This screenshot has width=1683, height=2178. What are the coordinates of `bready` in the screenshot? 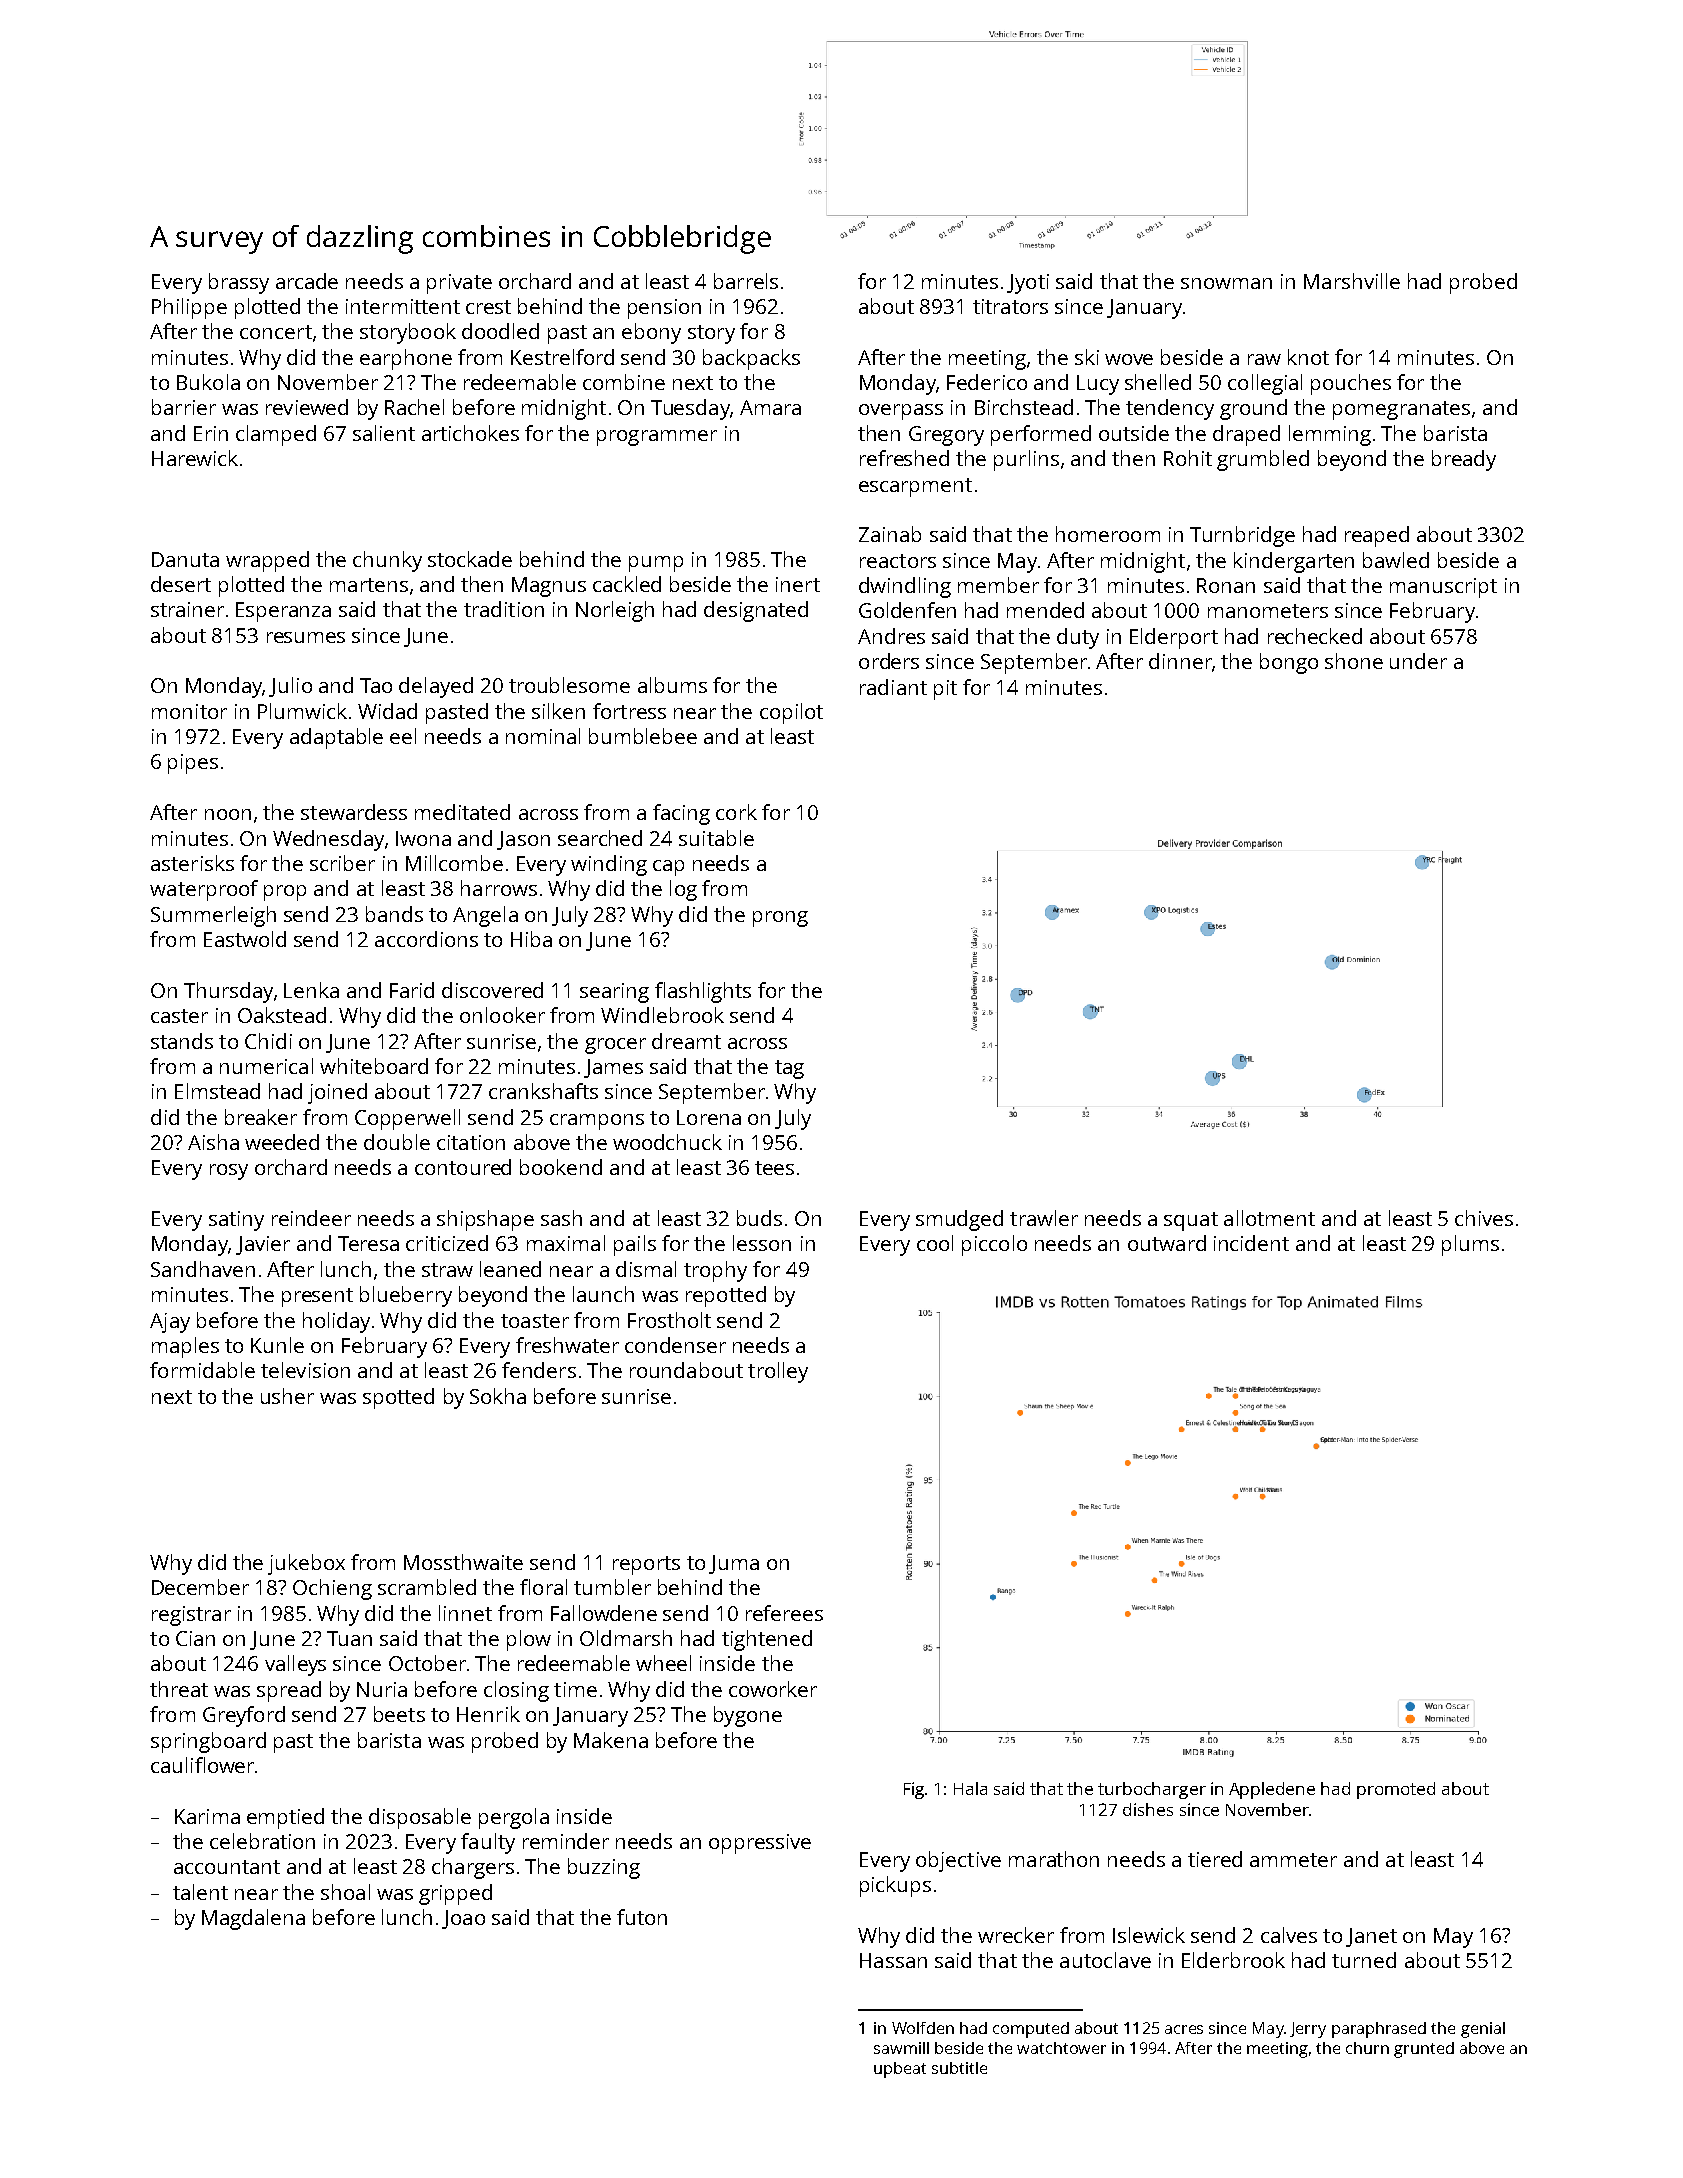 It's located at (1464, 460).
